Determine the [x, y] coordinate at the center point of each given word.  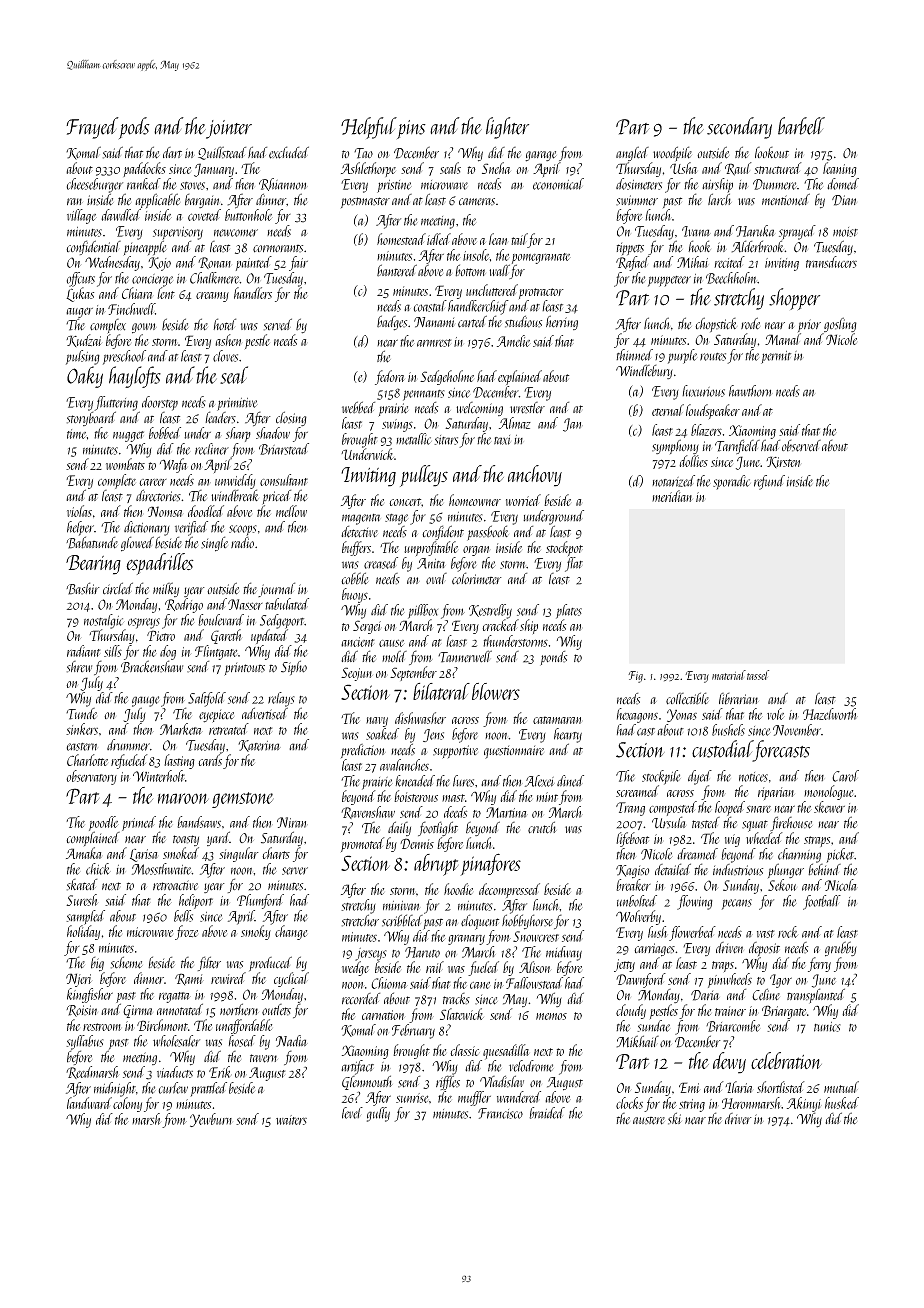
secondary [739, 128]
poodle [104, 824]
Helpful [369, 128]
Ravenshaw [368, 812]
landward [89, 1103]
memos [551, 1016]
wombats [125, 464]
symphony [675, 446]
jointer [229, 129]
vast [765, 934]
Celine [766, 994]
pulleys [424, 476]
